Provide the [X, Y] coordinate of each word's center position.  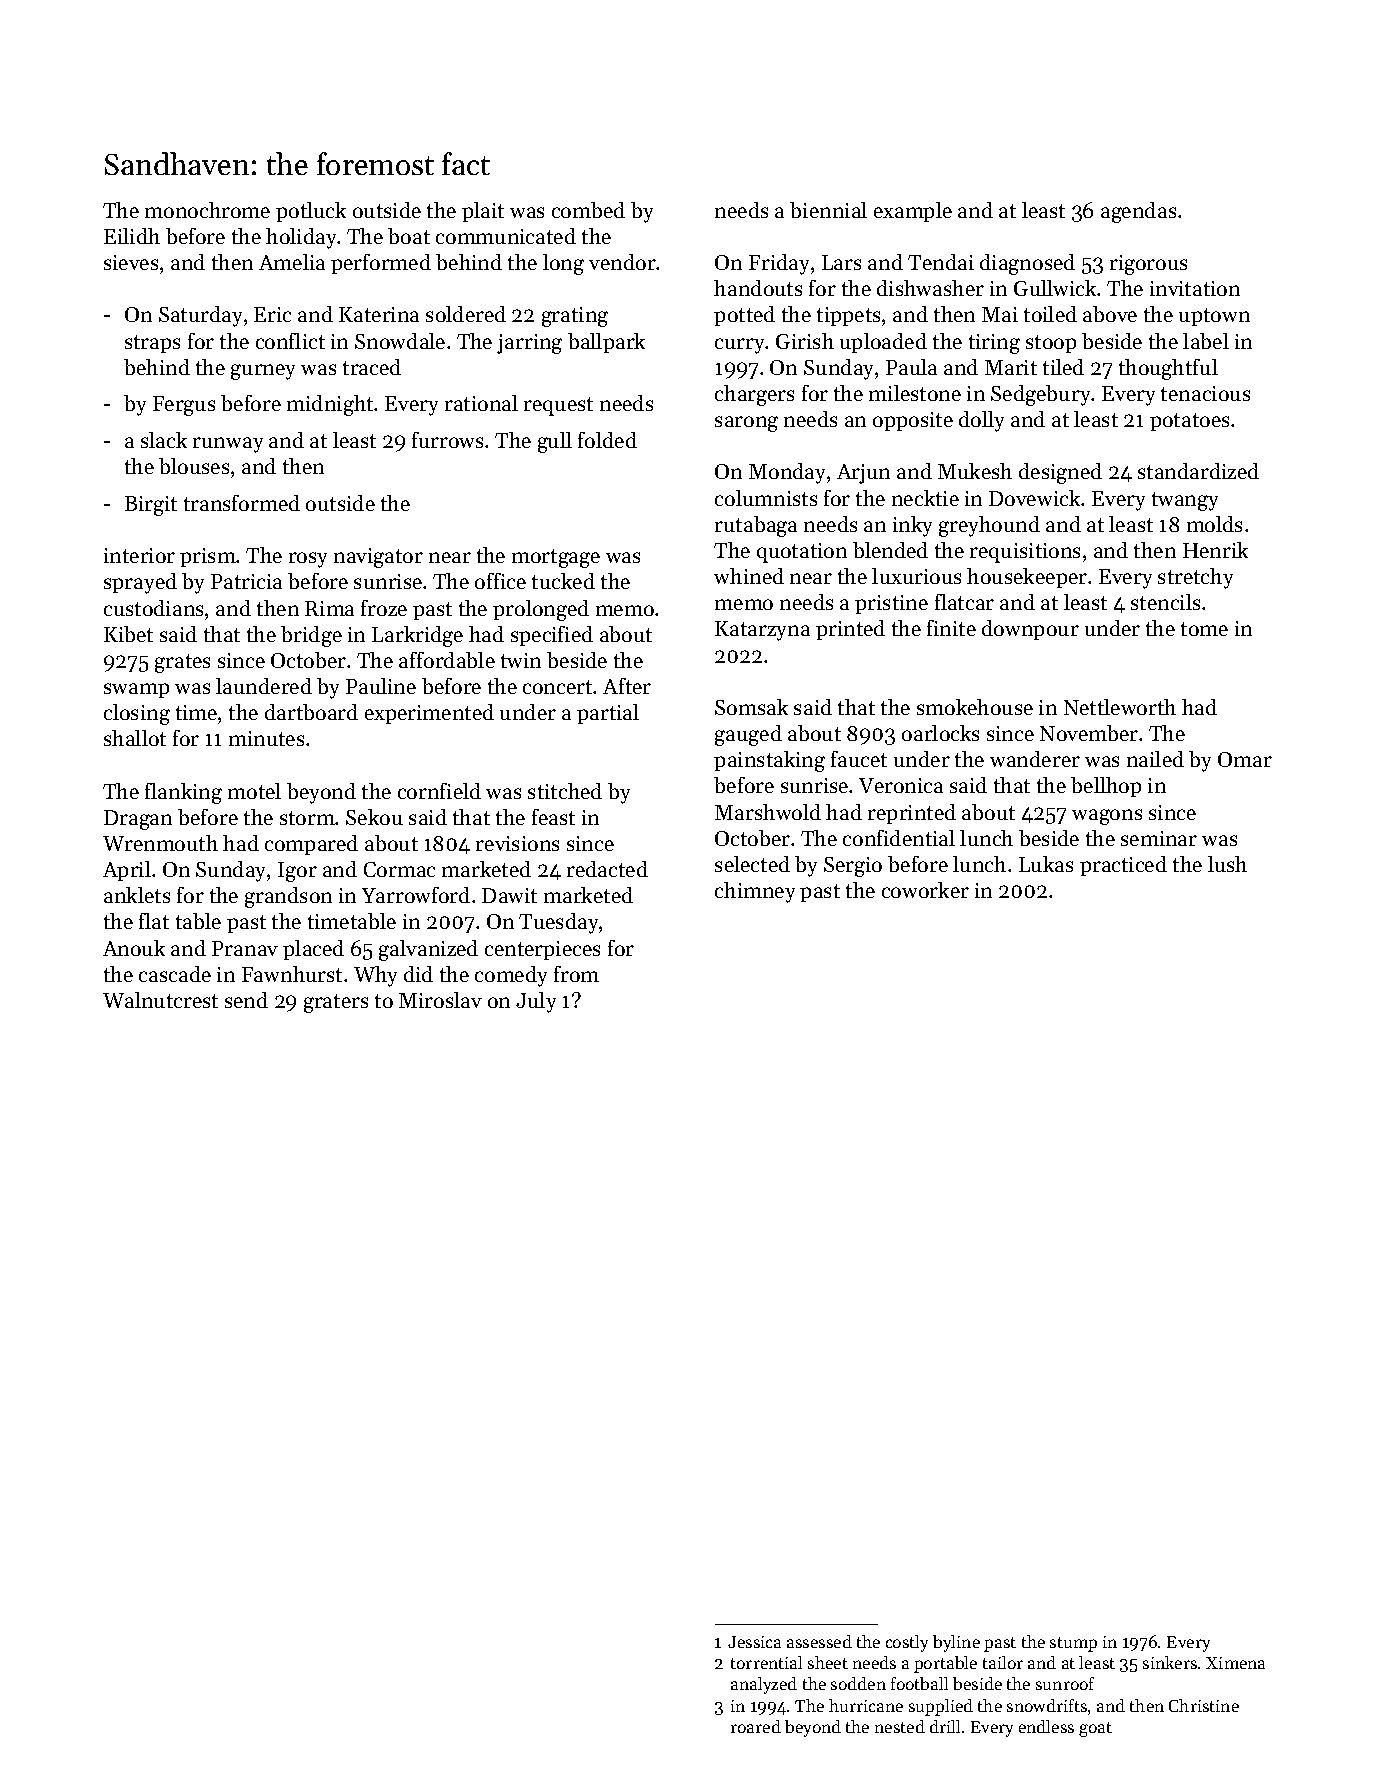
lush [1227, 864]
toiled [1050, 314]
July [536, 1002]
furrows [447, 440]
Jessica [754, 1642]
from [576, 974]
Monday [787, 473]
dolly [981, 421]
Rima [329, 608]
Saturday [200, 316]
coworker [925, 890]
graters [336, 1003]
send [246, 1000]
